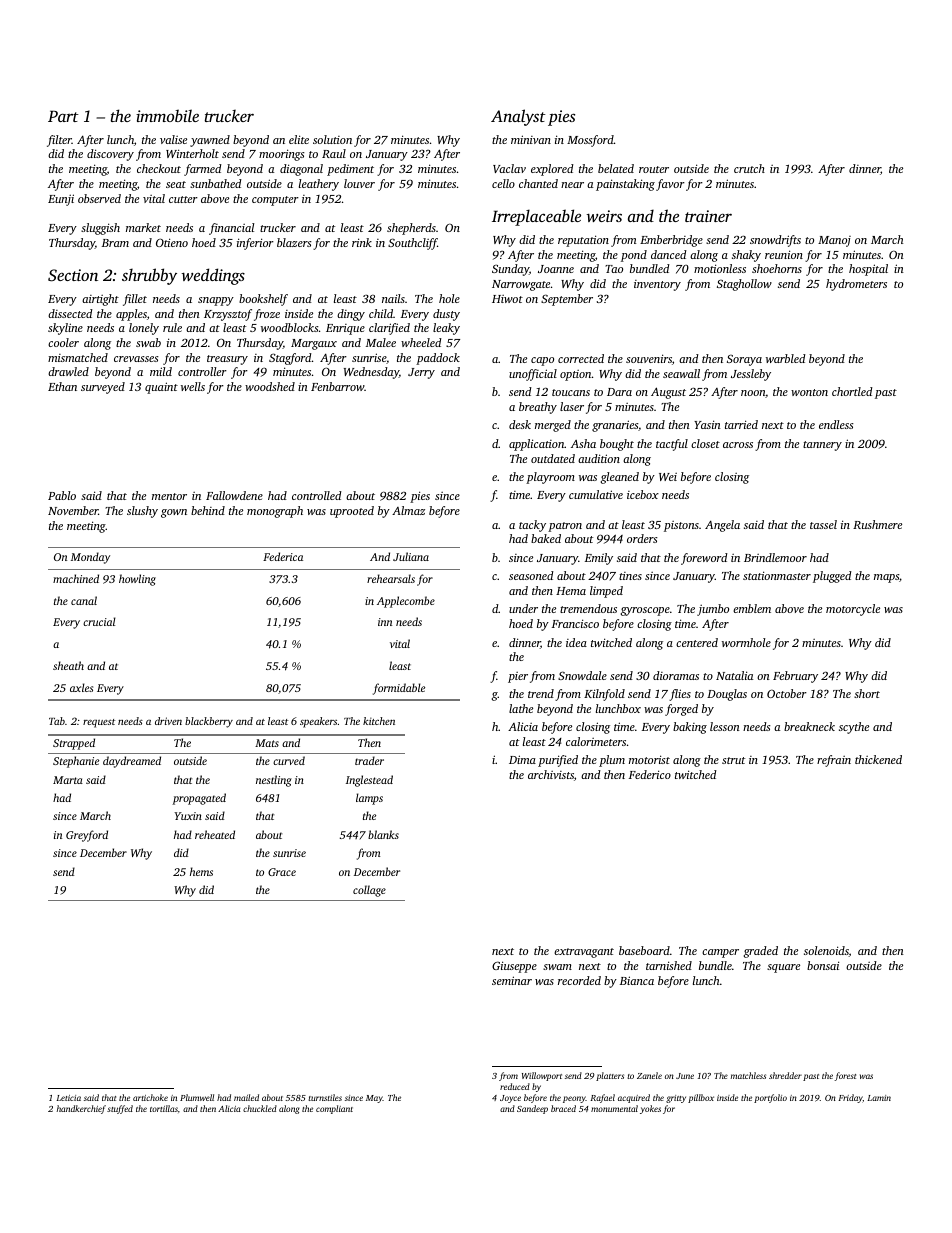 The height and width of the screenshot is (1233, 952). Describe the element at coordinates (584, 953) in the screenshot. I see `extravagant` at that location.
